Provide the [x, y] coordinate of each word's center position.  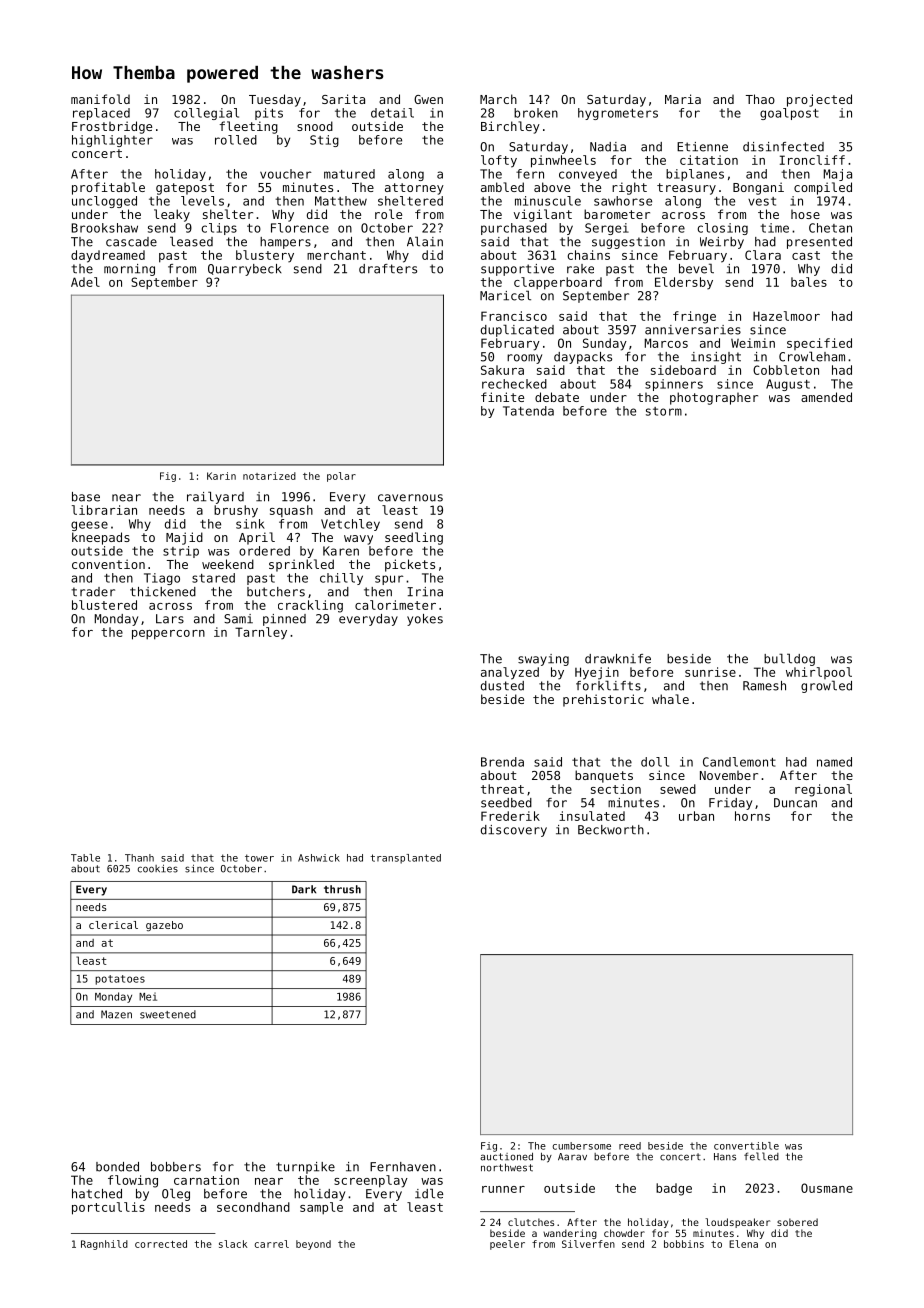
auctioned [506, 1156]
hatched [97, 1194]
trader [93, 592]
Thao [760, 99]
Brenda [502, 762]
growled [826, 686]
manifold [100, 99]
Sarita [343, 99]
